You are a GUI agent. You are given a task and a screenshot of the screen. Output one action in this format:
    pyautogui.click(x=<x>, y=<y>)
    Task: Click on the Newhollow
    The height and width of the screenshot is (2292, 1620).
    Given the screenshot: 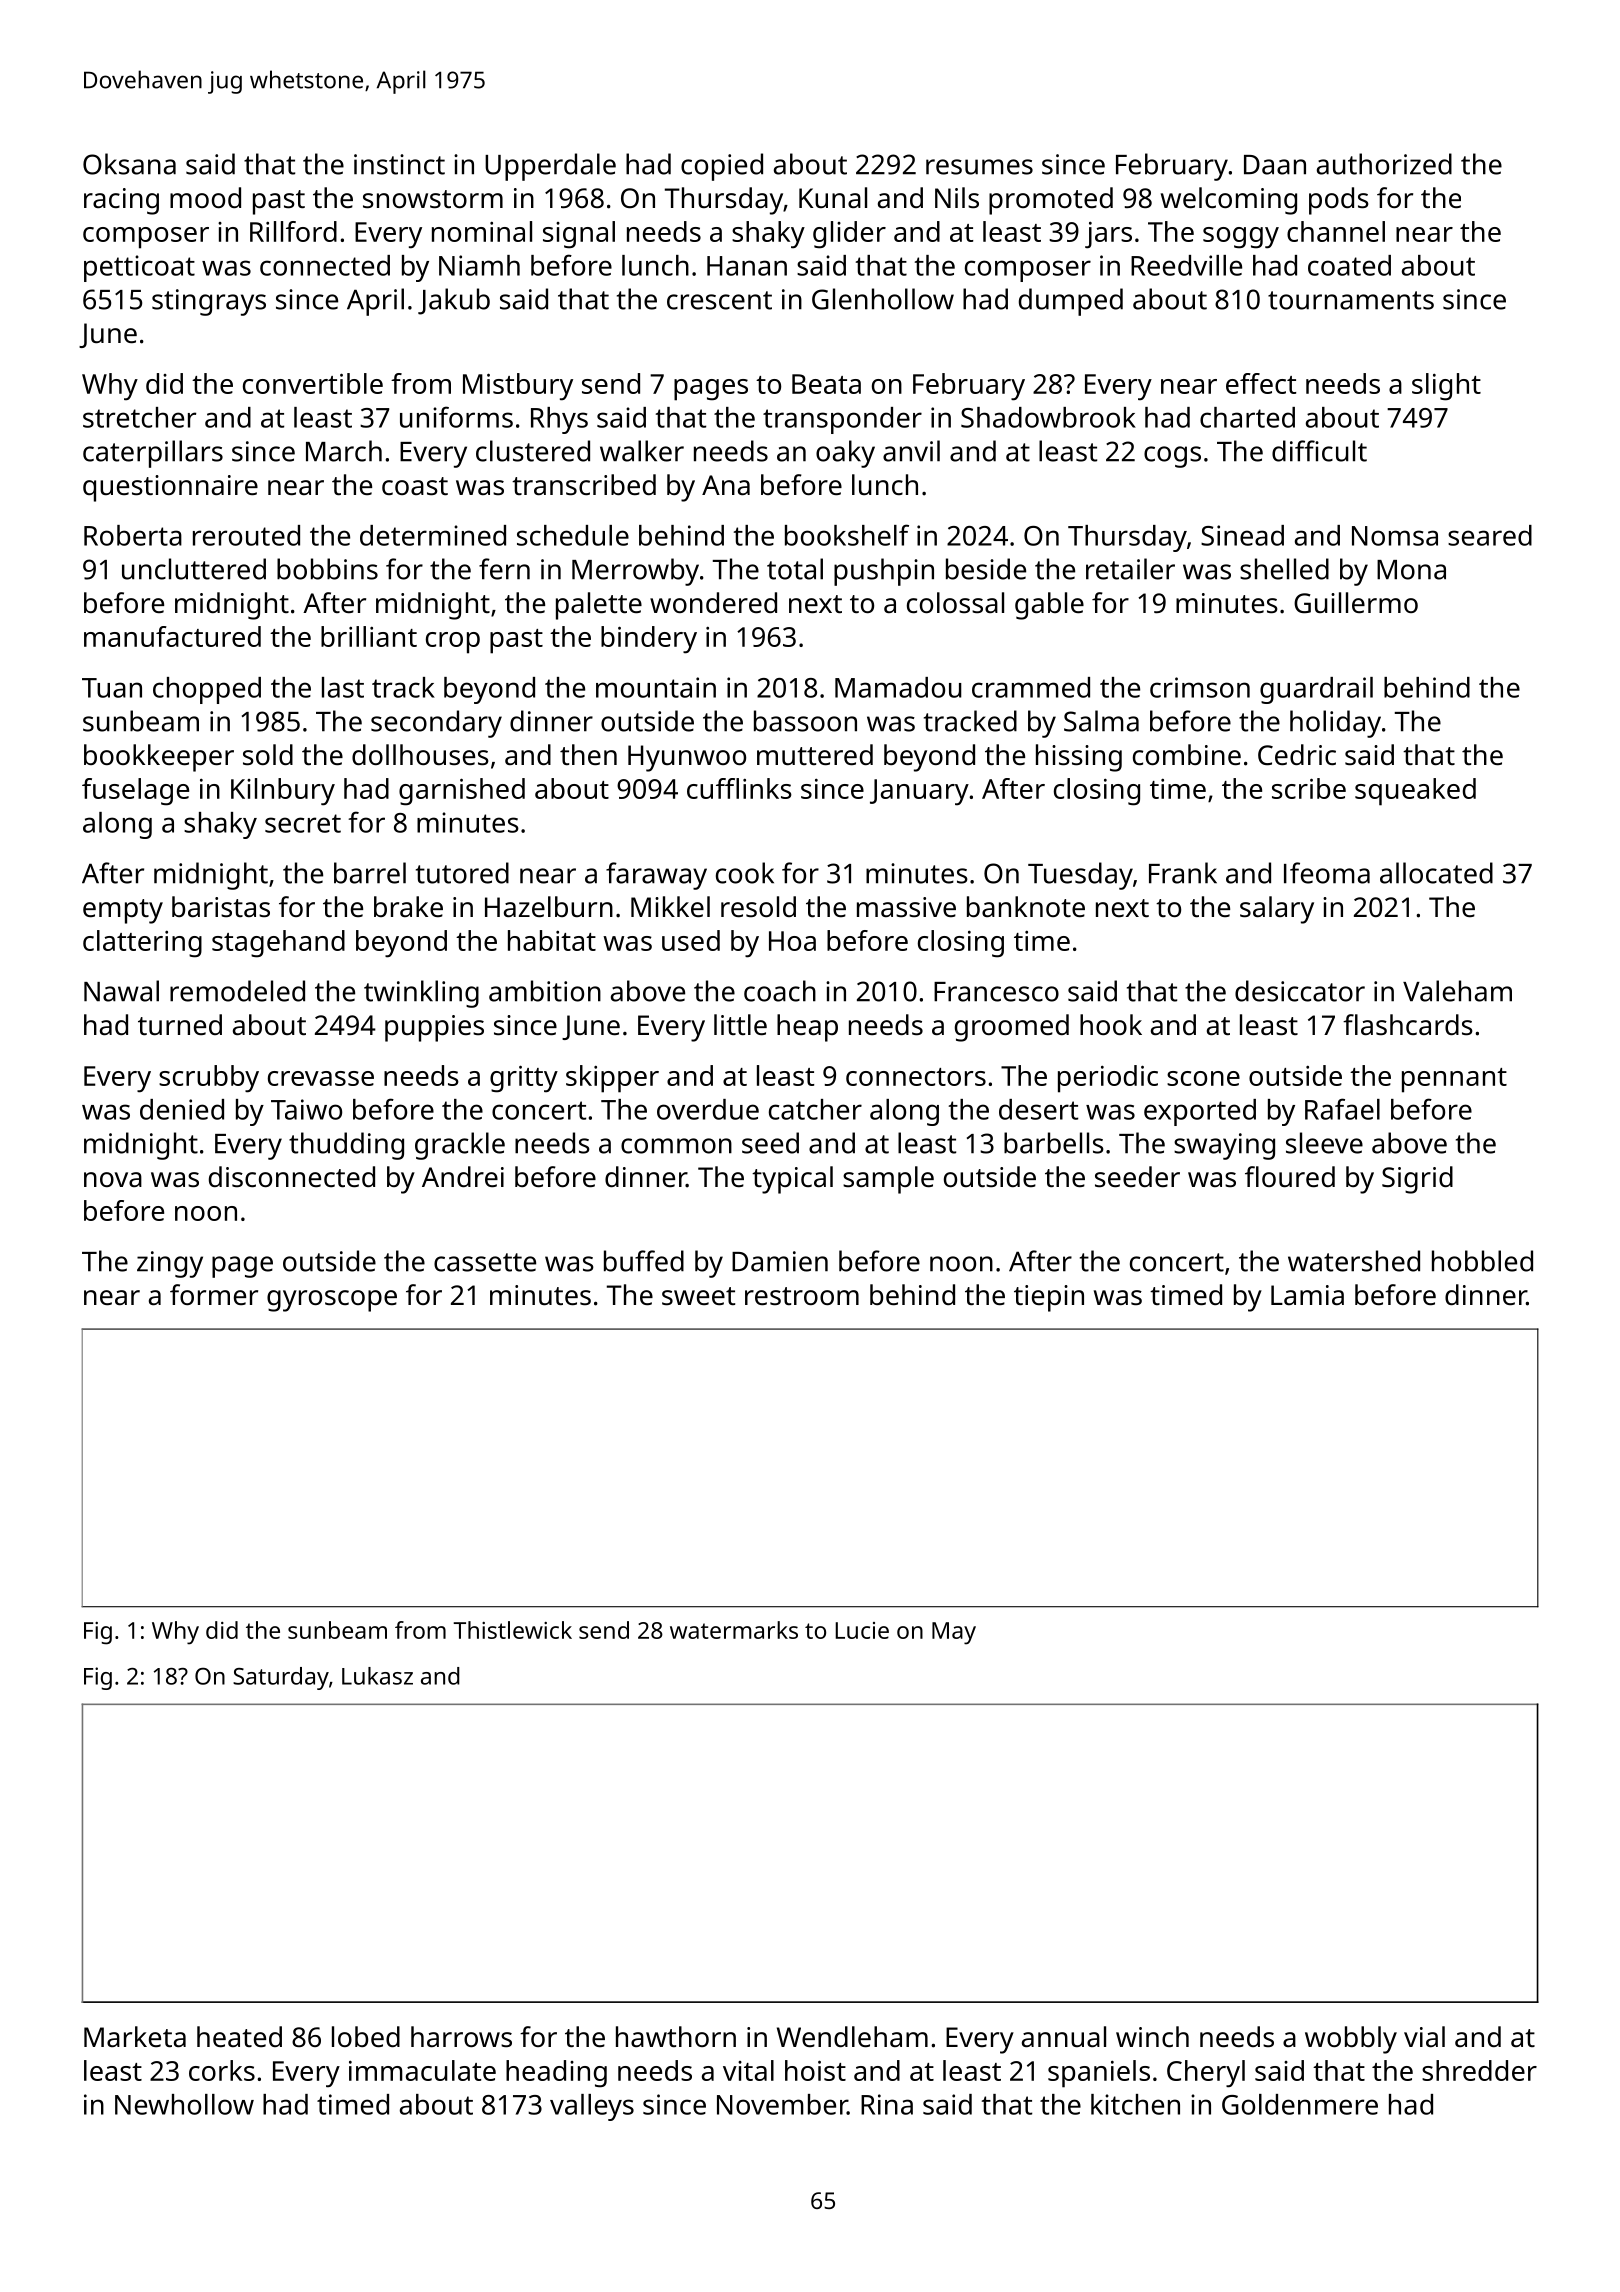 What is the action you would take?
    pyautogui.click(x=184, y=2104)
